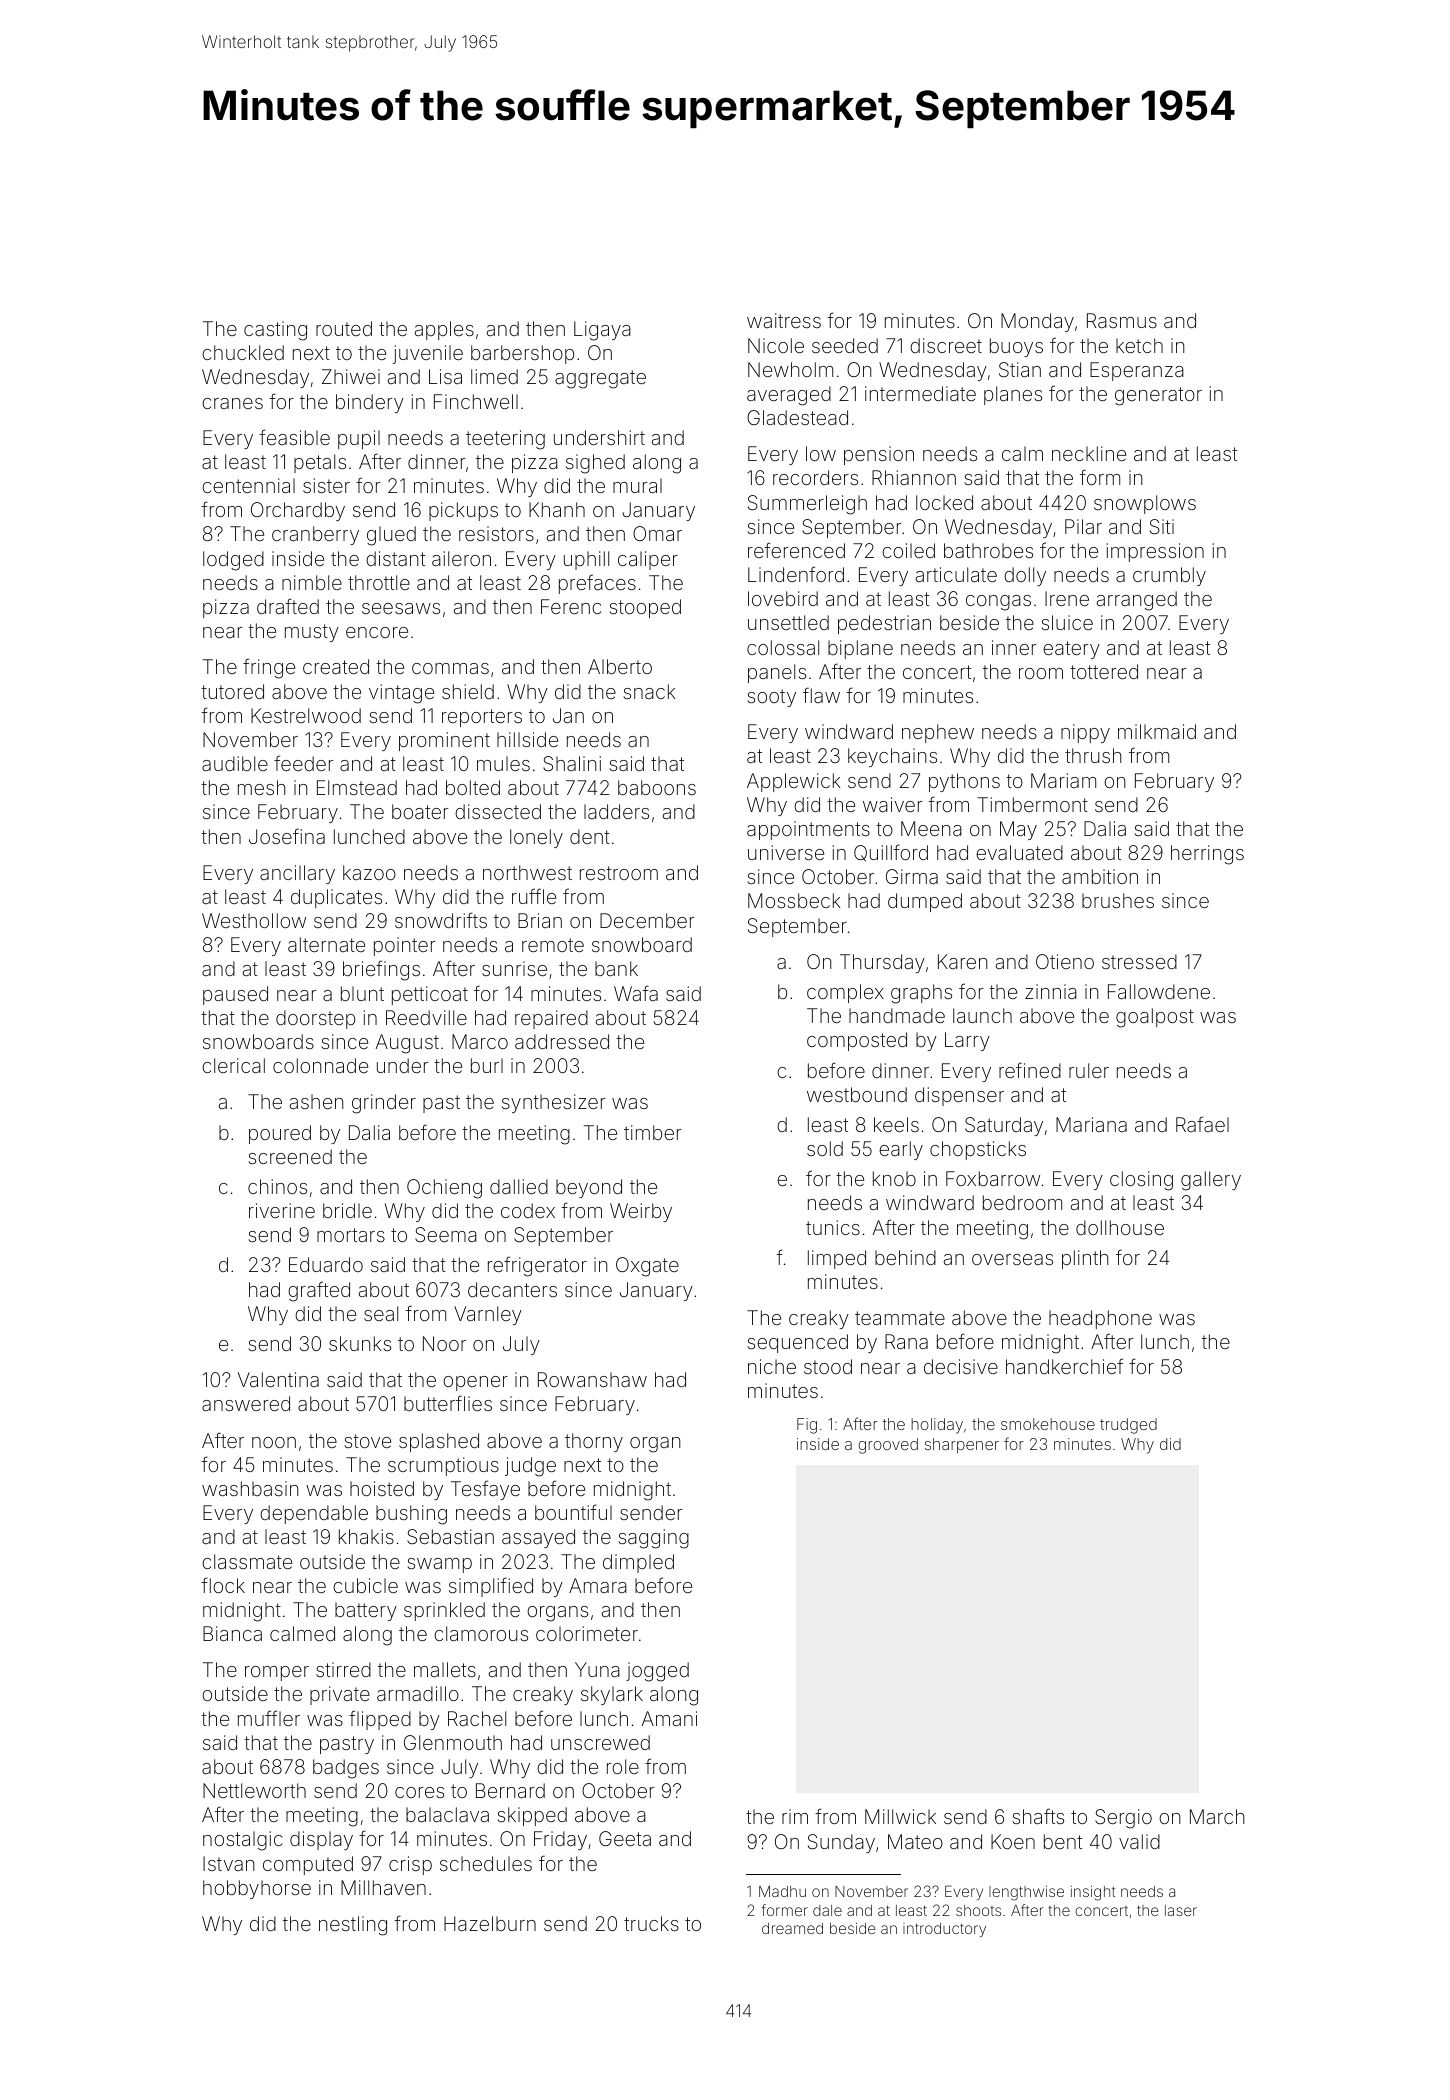 Image resolution: width=1450 pixels, height=2100 pixels. Describe the element at coordinates (232, 403) in the document. I see `cranes` at that location.
